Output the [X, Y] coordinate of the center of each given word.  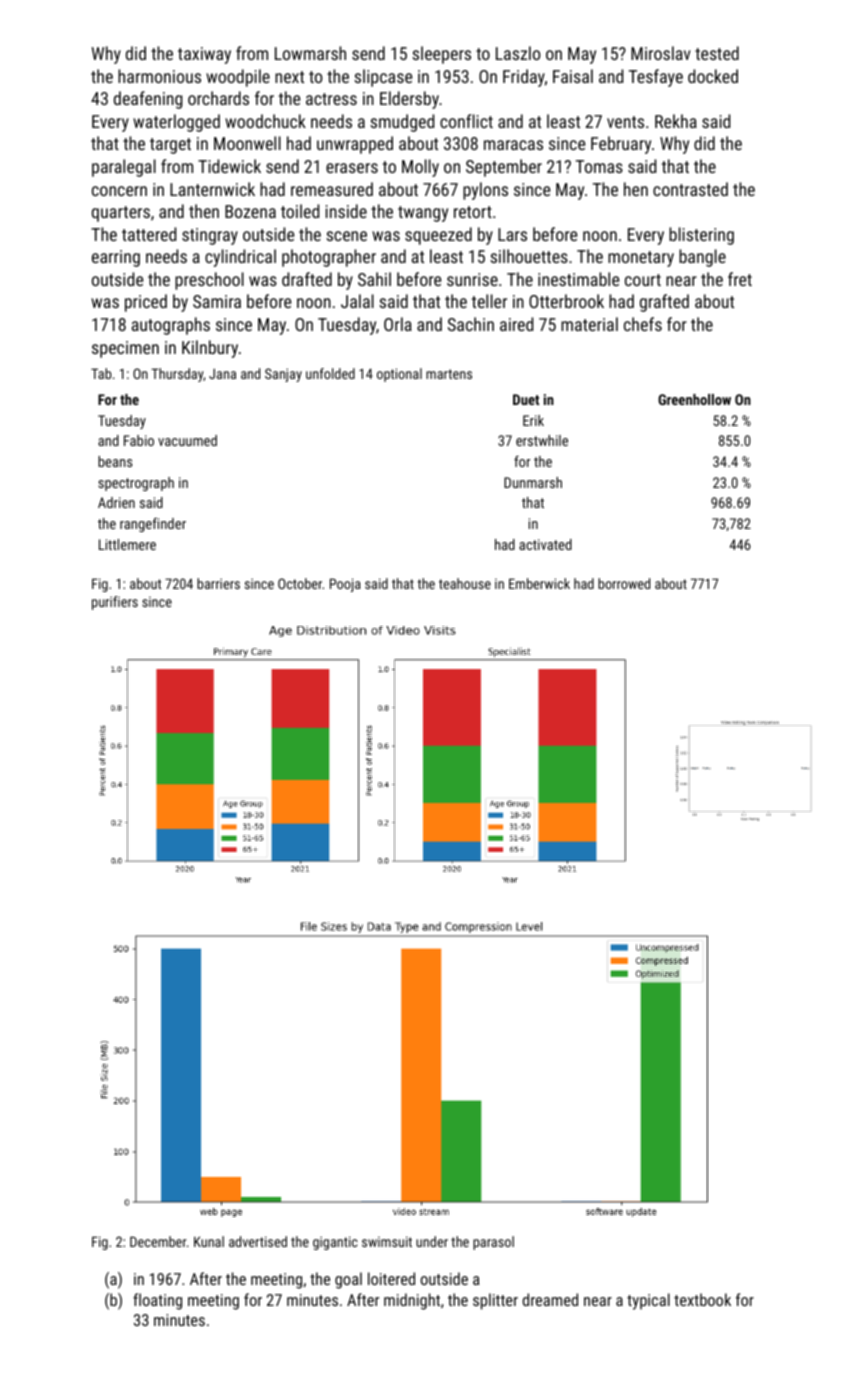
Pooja [345, 585]
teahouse [465, 583]
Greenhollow [694, 399]
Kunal [209, 1241]
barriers [218, 583]
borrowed [624, 583]
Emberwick [539, 583]
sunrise [472, 279]
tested [717, 53]
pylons [485, 191]
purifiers [115, 603]
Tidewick [229, 166]
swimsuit [387, 1241]
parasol [493, 1243]
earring [116, 258]
